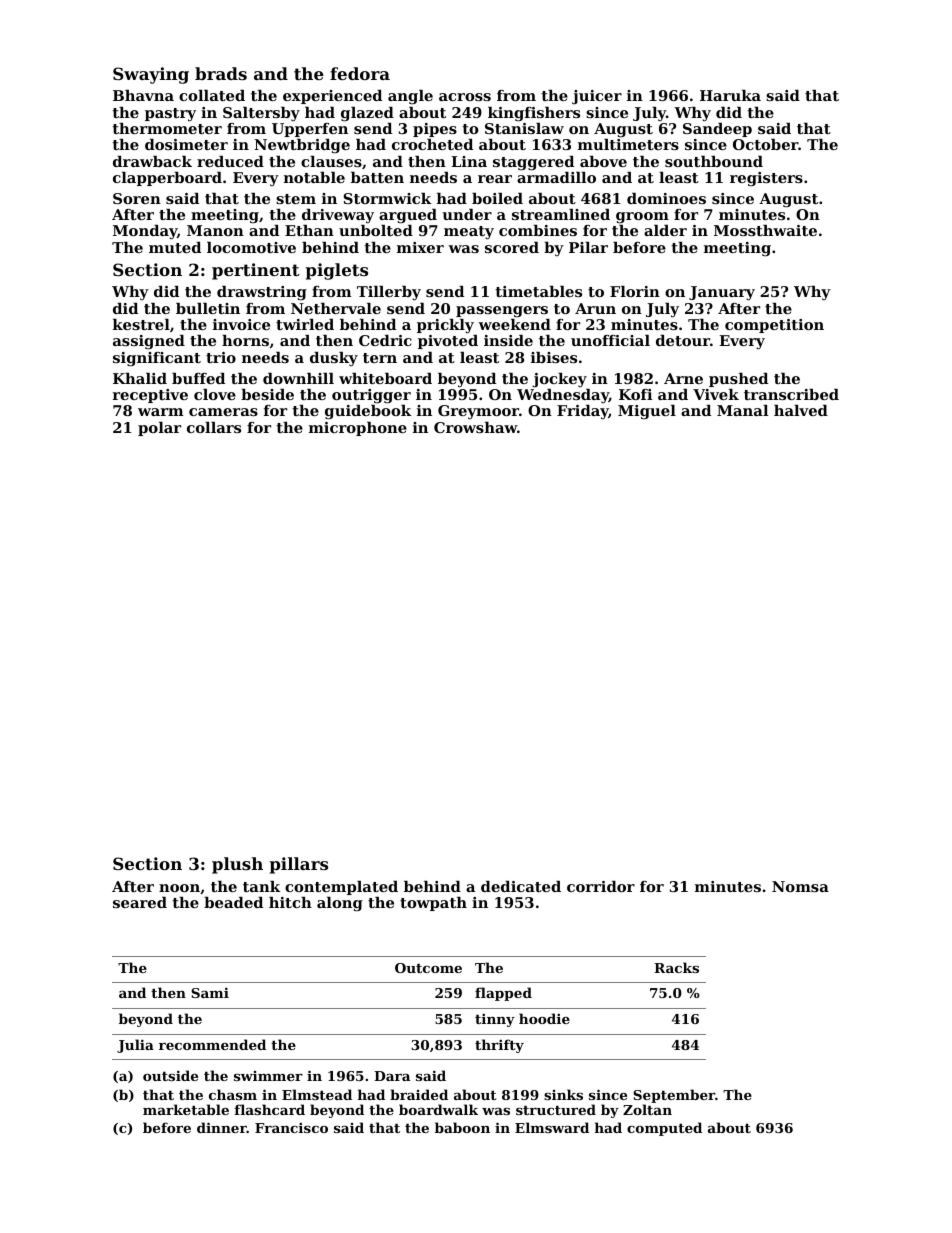 The image size is (952, 1233). I want to click on collars, so click(214, 427).
